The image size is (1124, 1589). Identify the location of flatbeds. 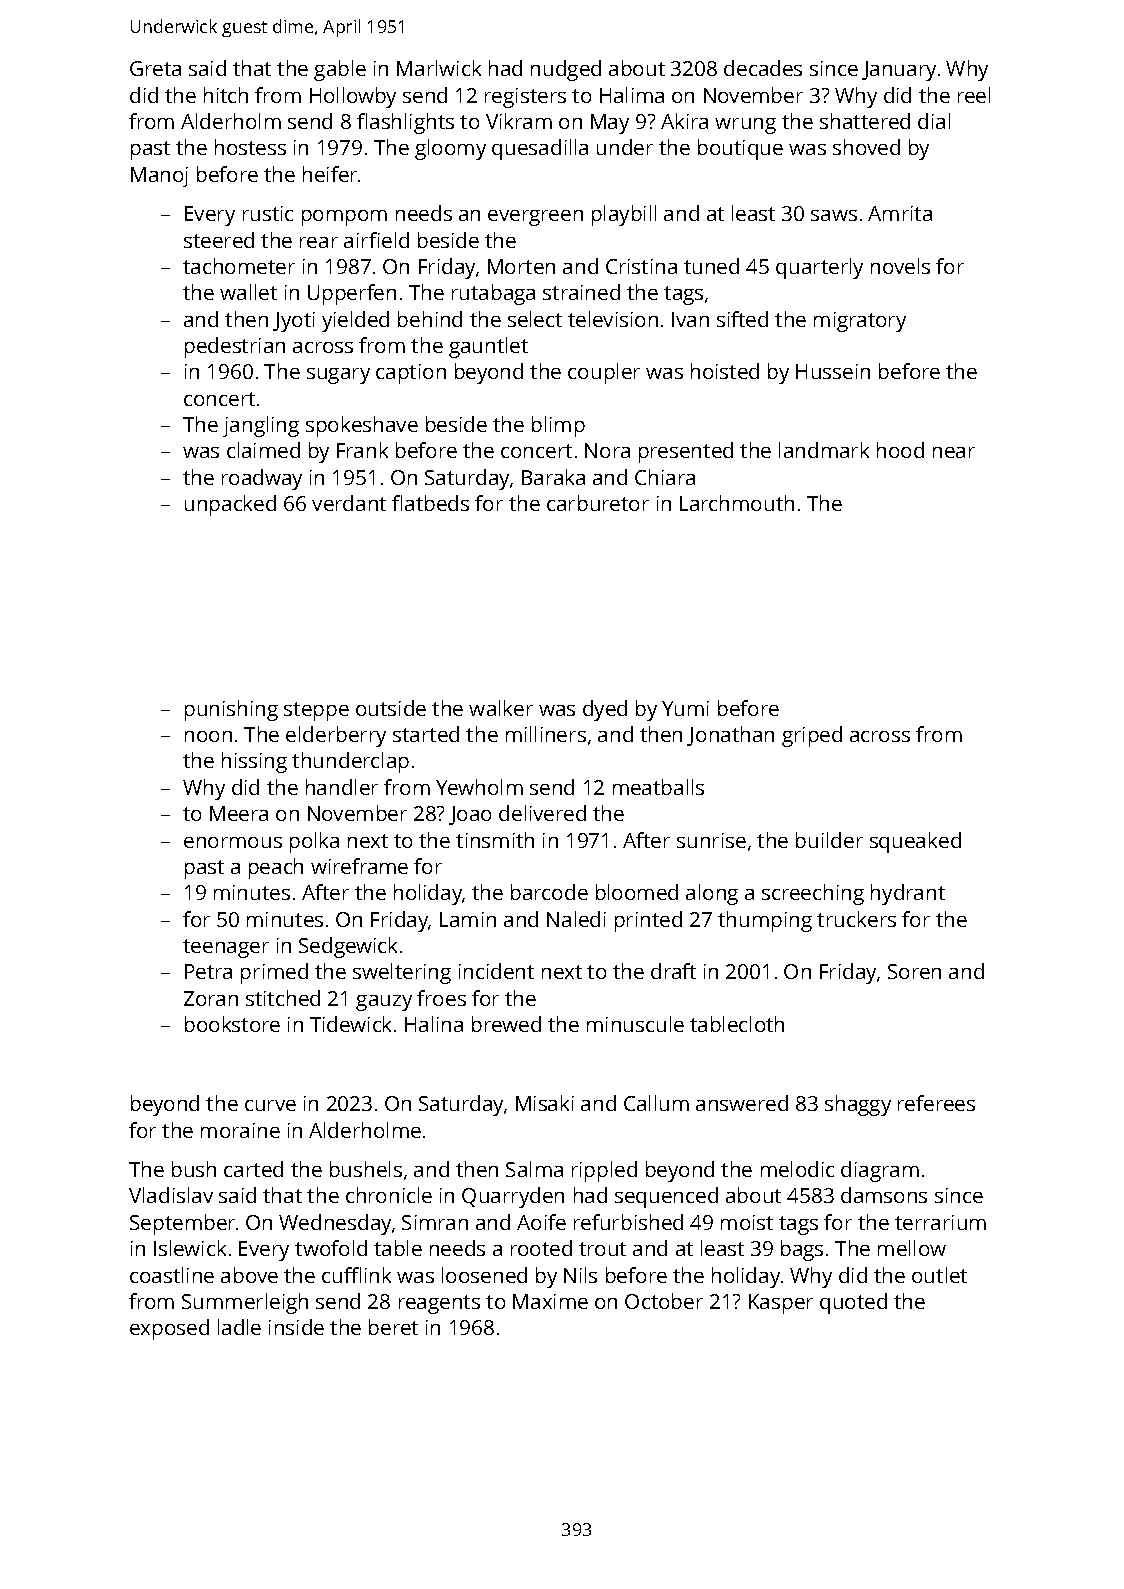
(430, 503).
